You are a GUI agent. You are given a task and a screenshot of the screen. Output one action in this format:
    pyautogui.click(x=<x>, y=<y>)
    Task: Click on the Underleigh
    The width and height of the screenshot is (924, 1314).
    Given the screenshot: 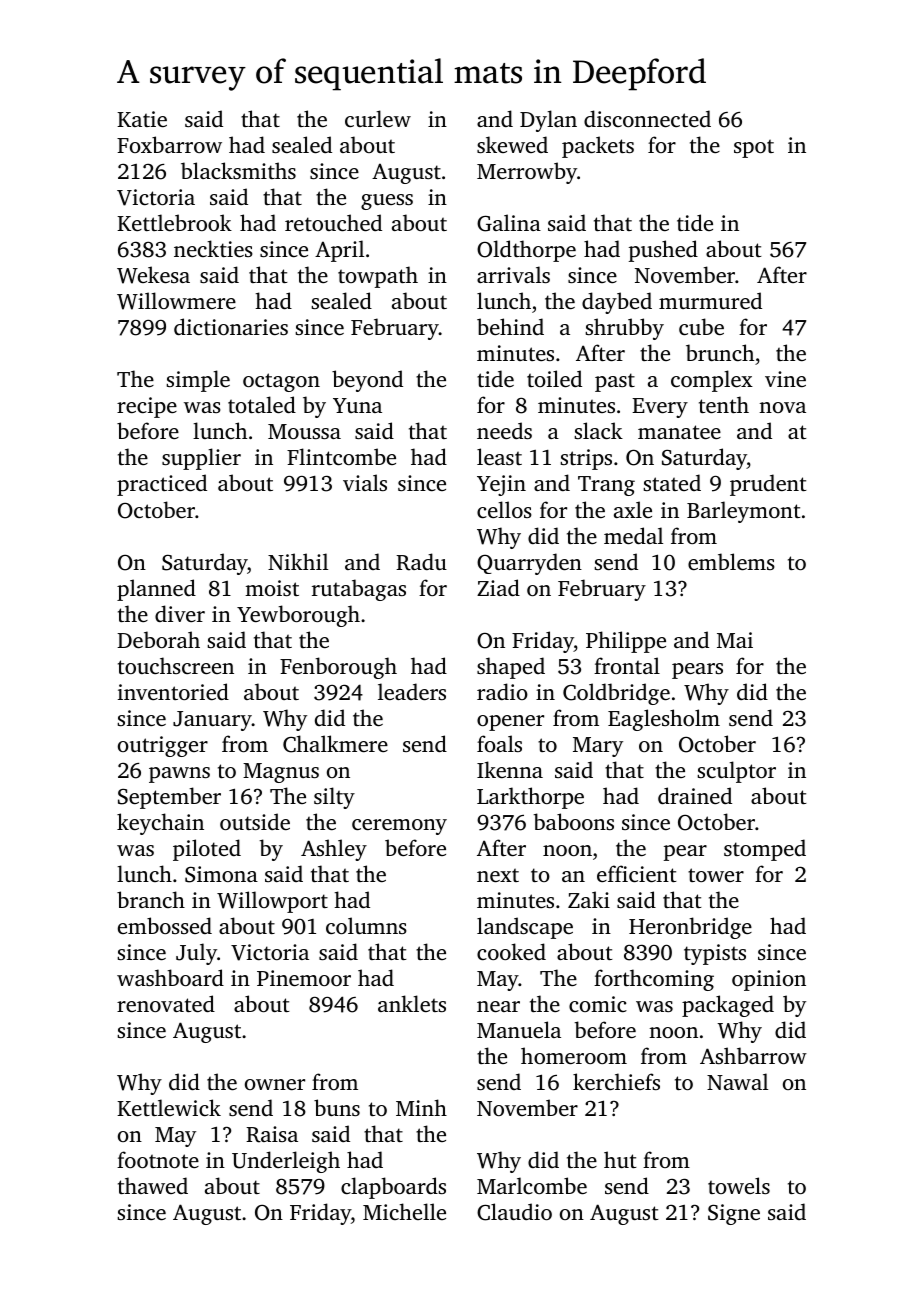 What is the action you would take?
    pyautogui.click(x=286, y=1162)
